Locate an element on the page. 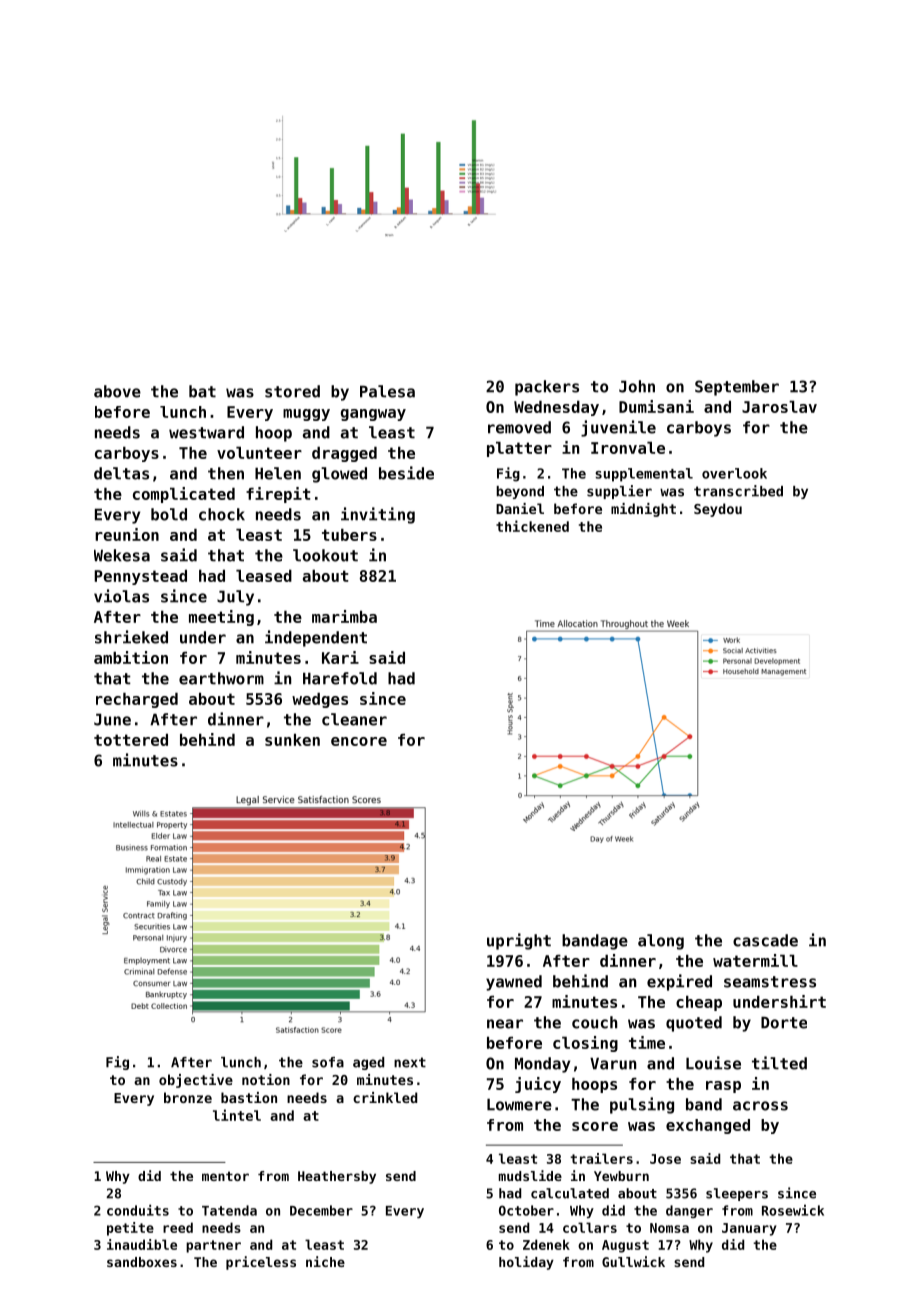 The width and height of the page is (924, 1314). Jaroslav is located at coordinates (779, 407).
